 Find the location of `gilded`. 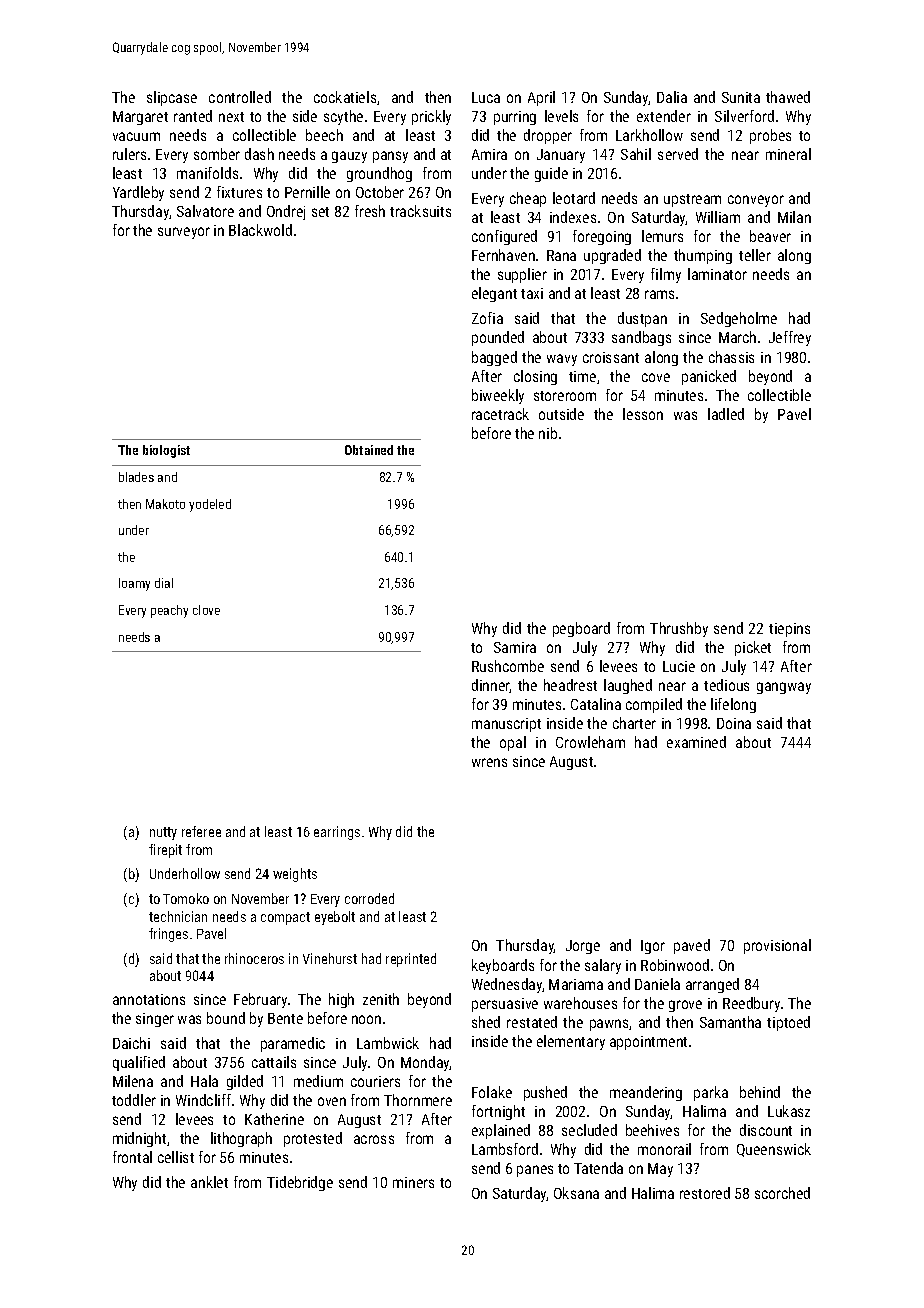

gilded is located at coordinates (245, 1082).
